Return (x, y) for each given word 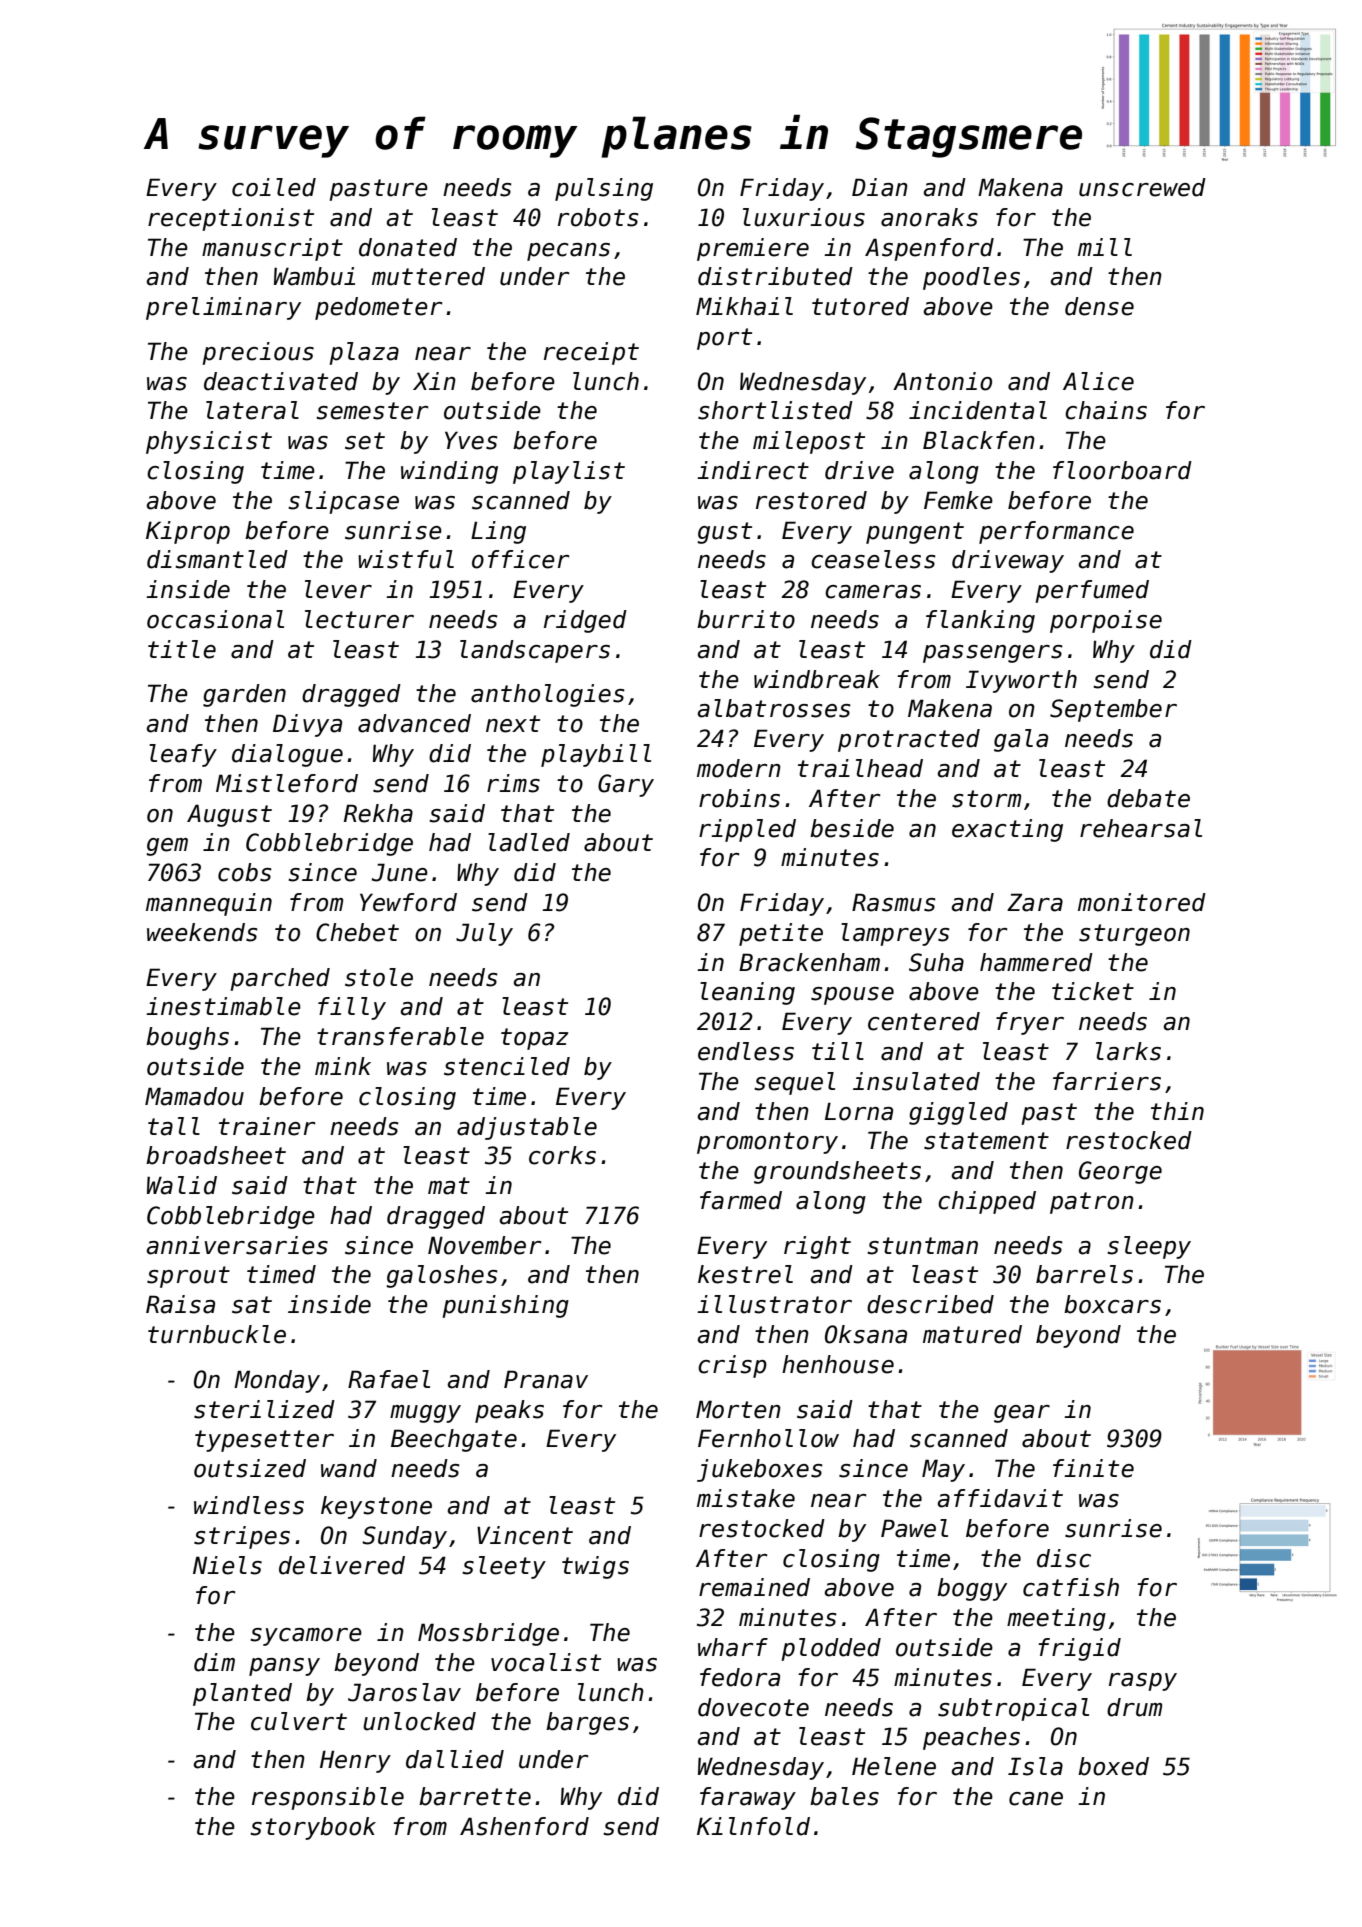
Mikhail (744, 306)
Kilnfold (753, 1826)
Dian (880, 187)
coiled (274, 187)
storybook (313, 1828)
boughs (187, 1038)
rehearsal (1141, 828)
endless (746, 1051)
